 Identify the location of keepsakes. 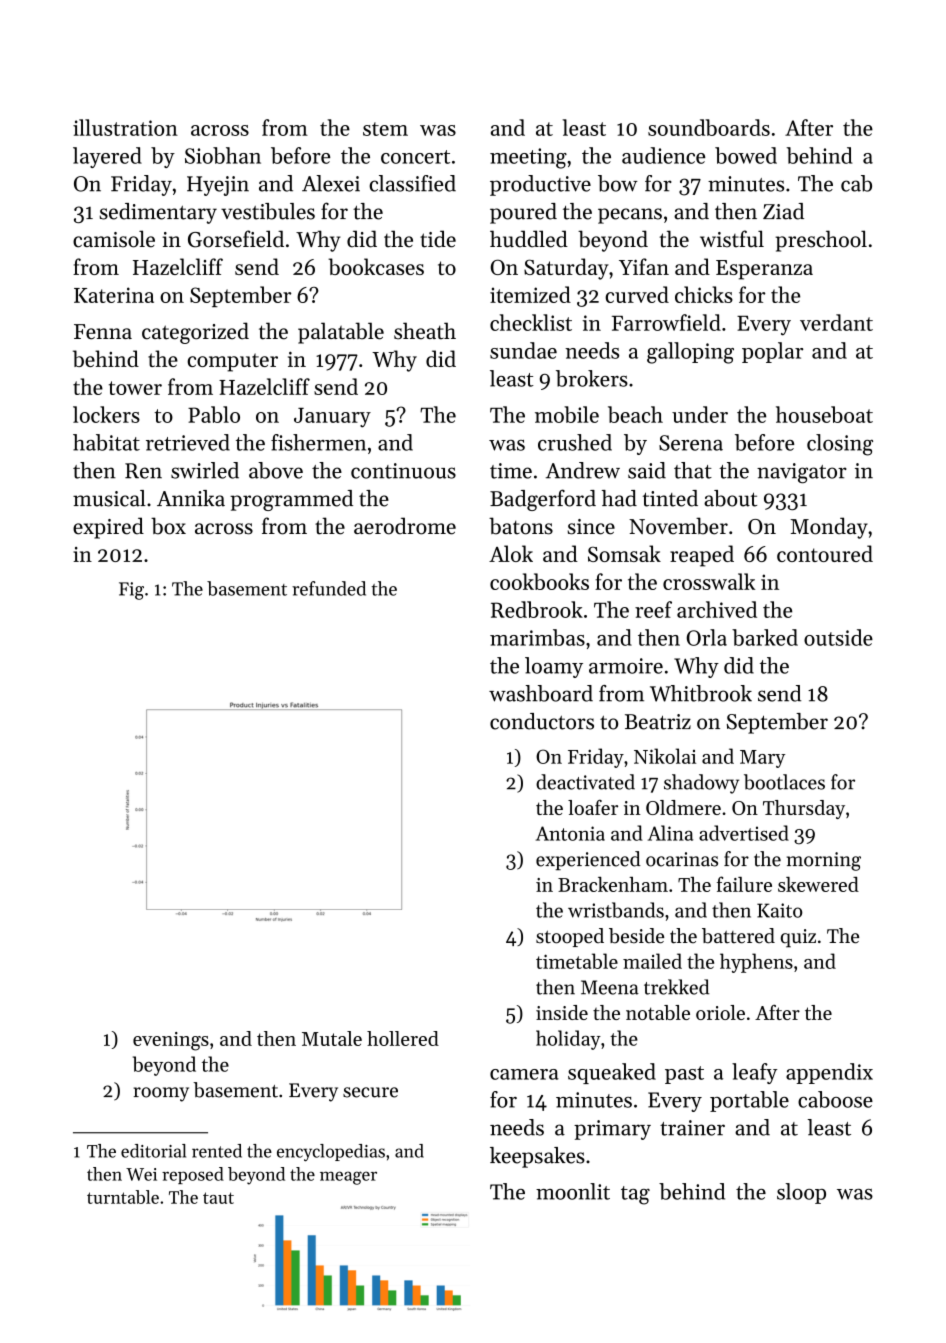
(537, 1157).
